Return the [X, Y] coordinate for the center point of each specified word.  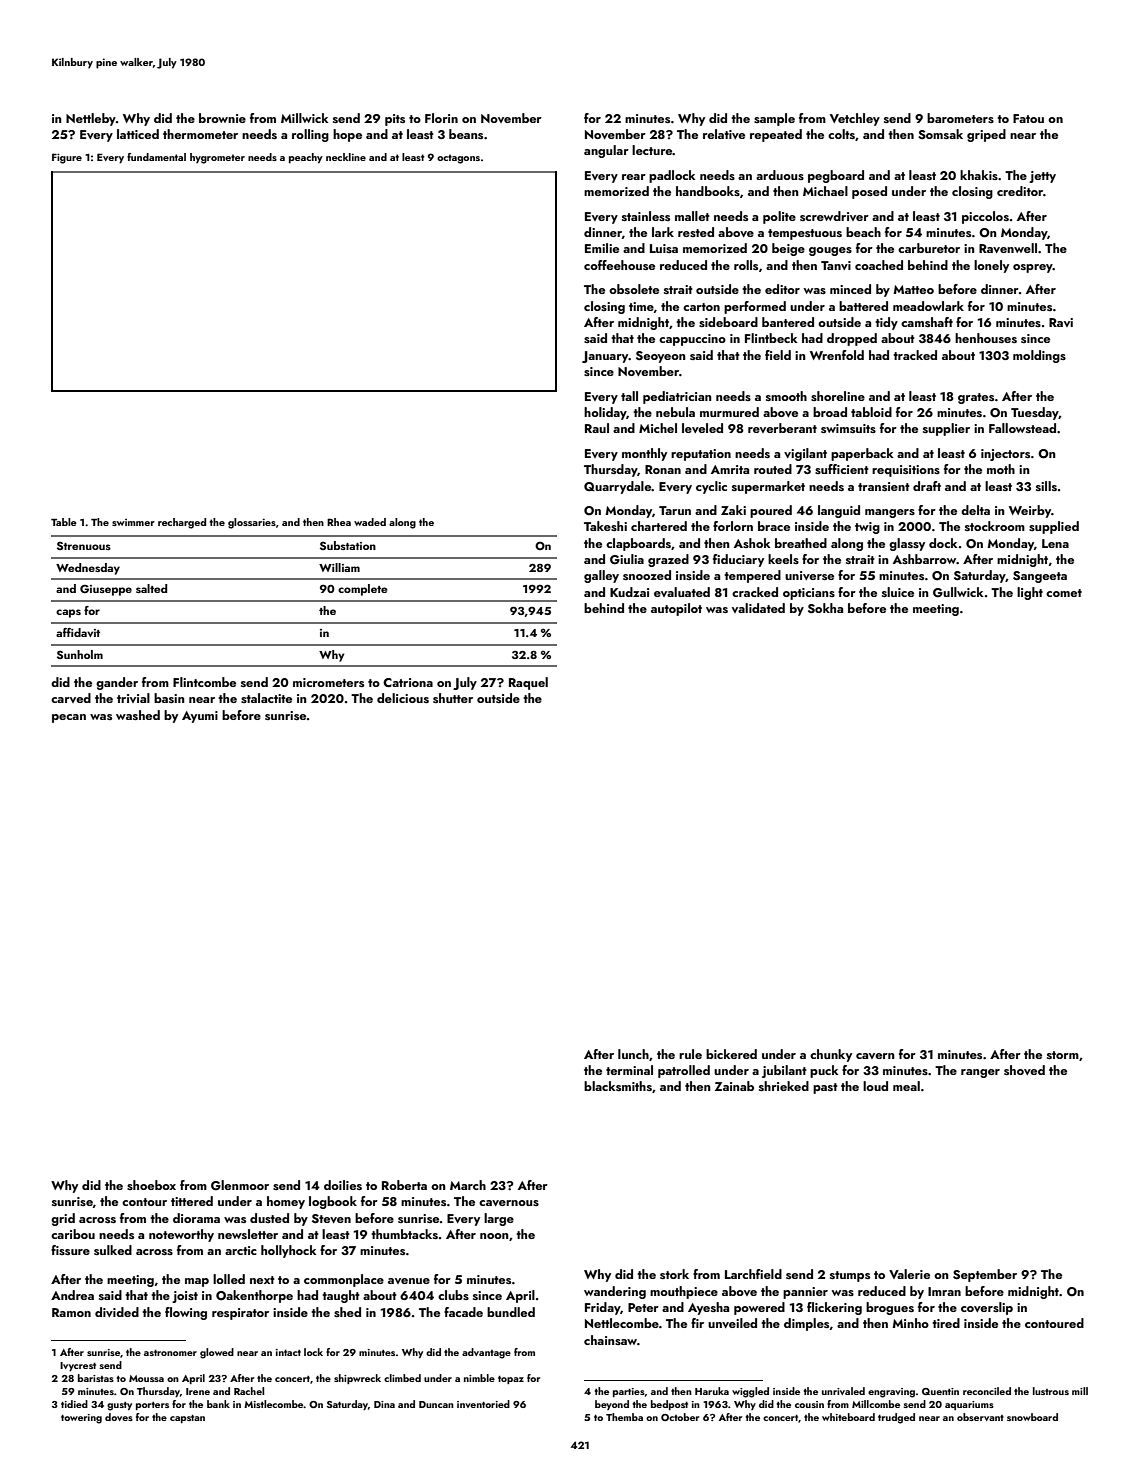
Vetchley [855, 119]
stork [674, 1274]
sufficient [842, 469]
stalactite [266, 698]
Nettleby [91, 119]
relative [724, 134]
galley [601, 576]
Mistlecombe [274, 1404]
